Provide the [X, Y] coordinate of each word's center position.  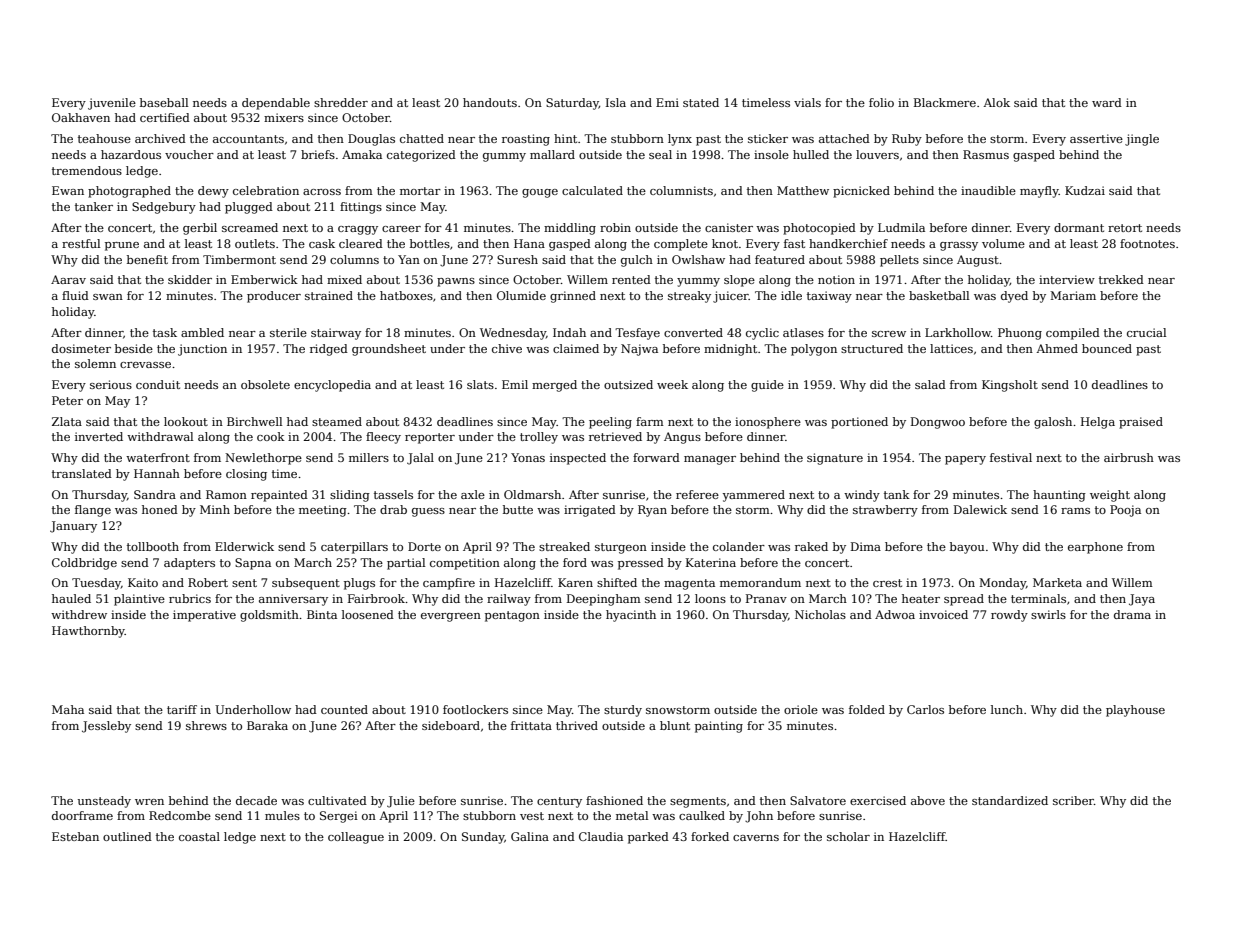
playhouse [1135, 711]
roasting [526, 140]
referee [697, 494]
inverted [99, 436]
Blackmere [945, 102]
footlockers [475, 709]
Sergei [339, 817]
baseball [164, 102]
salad [930, 384]
